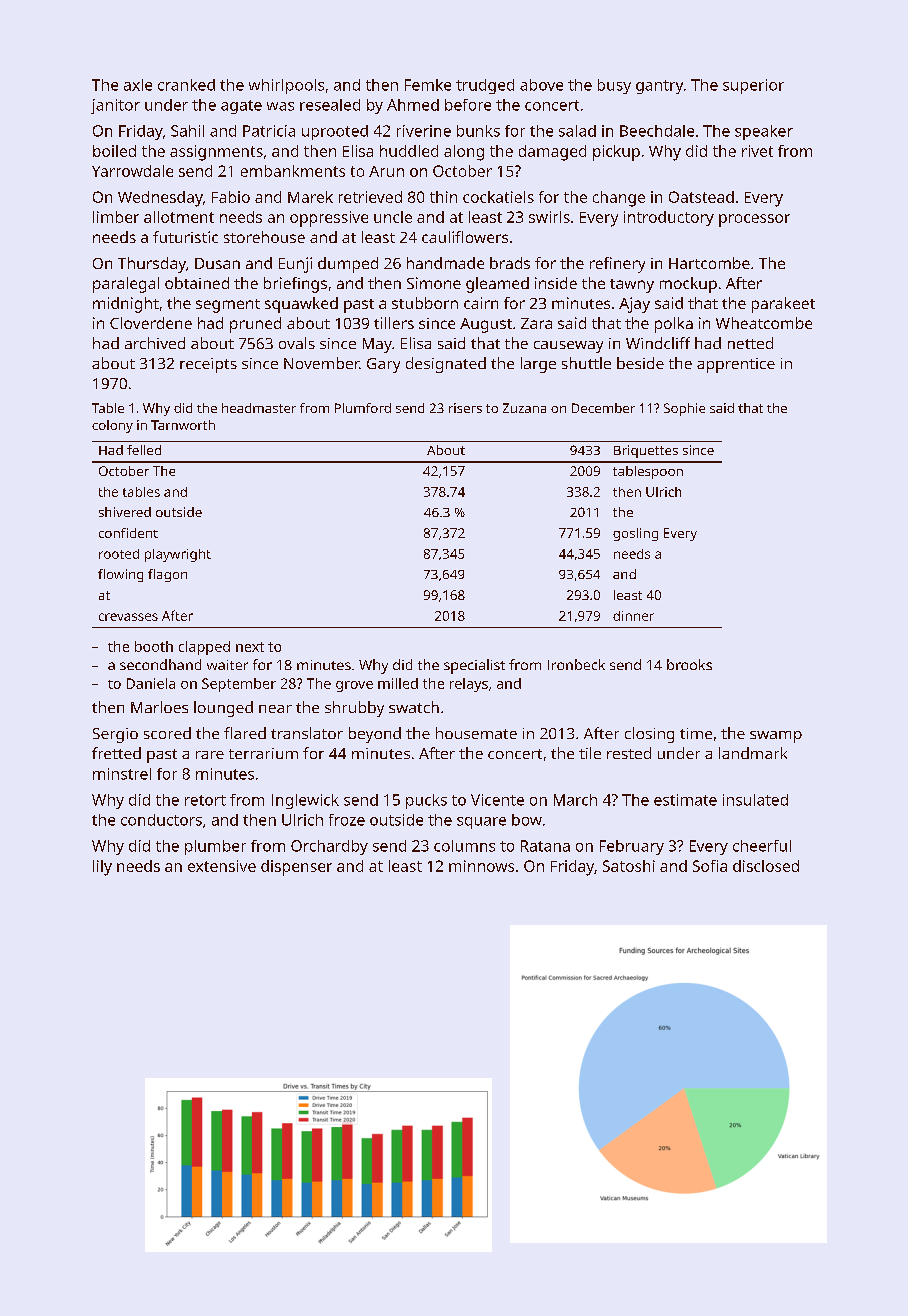 Image resolution: width=908 pixels, height=1316 pixels. Describe the element at coordinates (524, 408) in the page. I see `Zuzana` at that location.
